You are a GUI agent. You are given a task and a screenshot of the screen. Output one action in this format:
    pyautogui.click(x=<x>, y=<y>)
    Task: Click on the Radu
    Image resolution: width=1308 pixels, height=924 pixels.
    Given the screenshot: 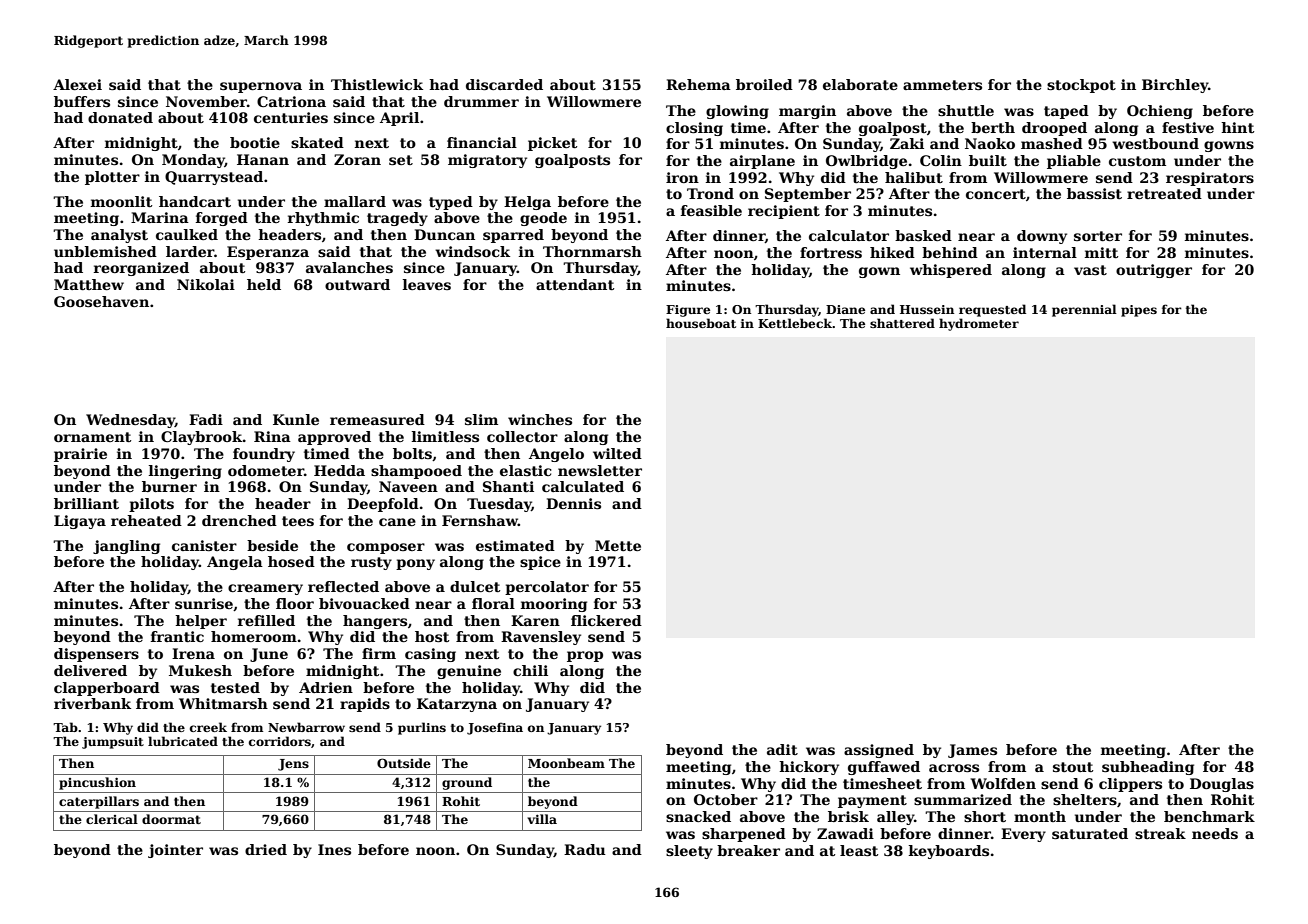 What is the action you would take?
    pyautogui.click(x=585, y=849)
